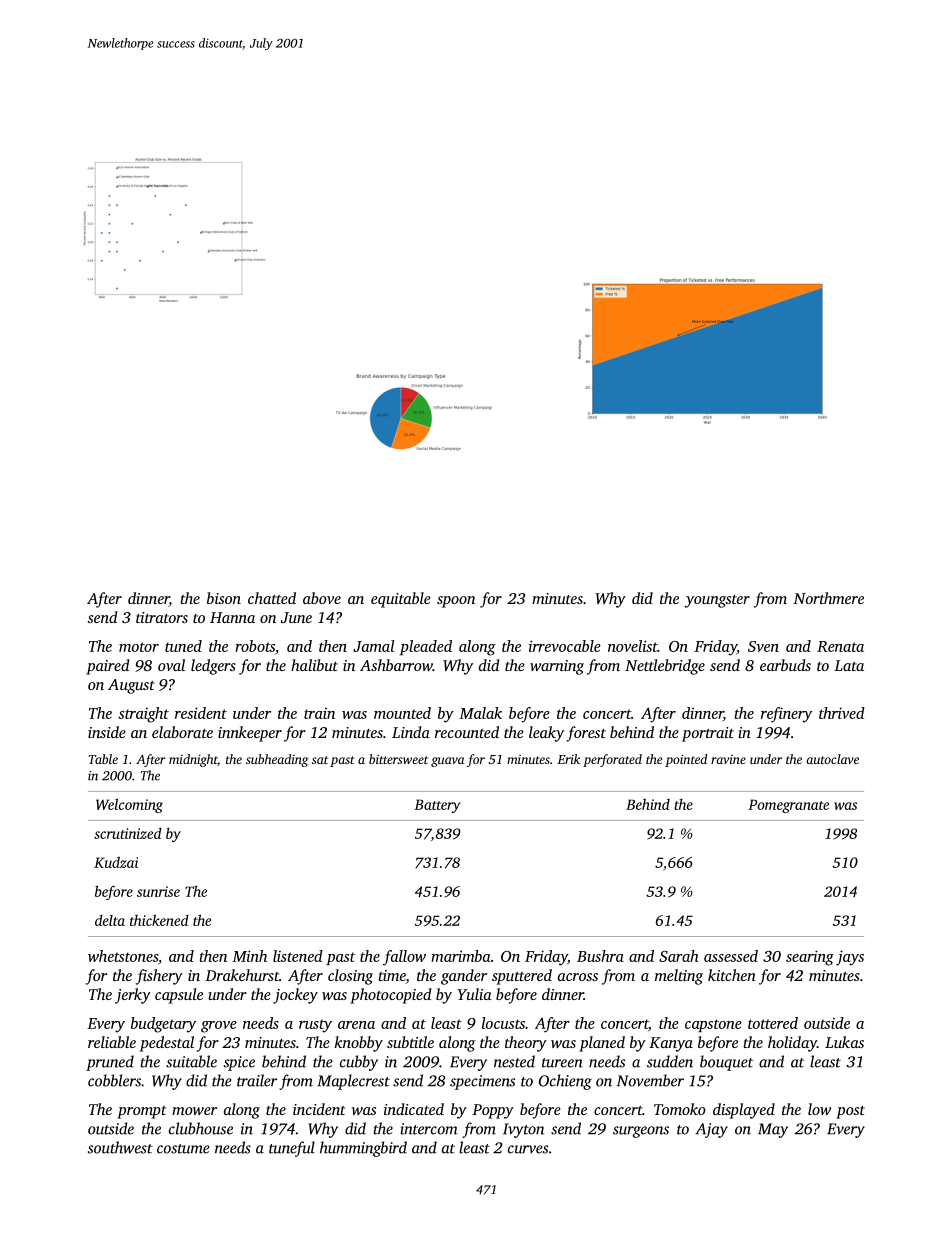  I want to click on marimba, so click(460, 956).
